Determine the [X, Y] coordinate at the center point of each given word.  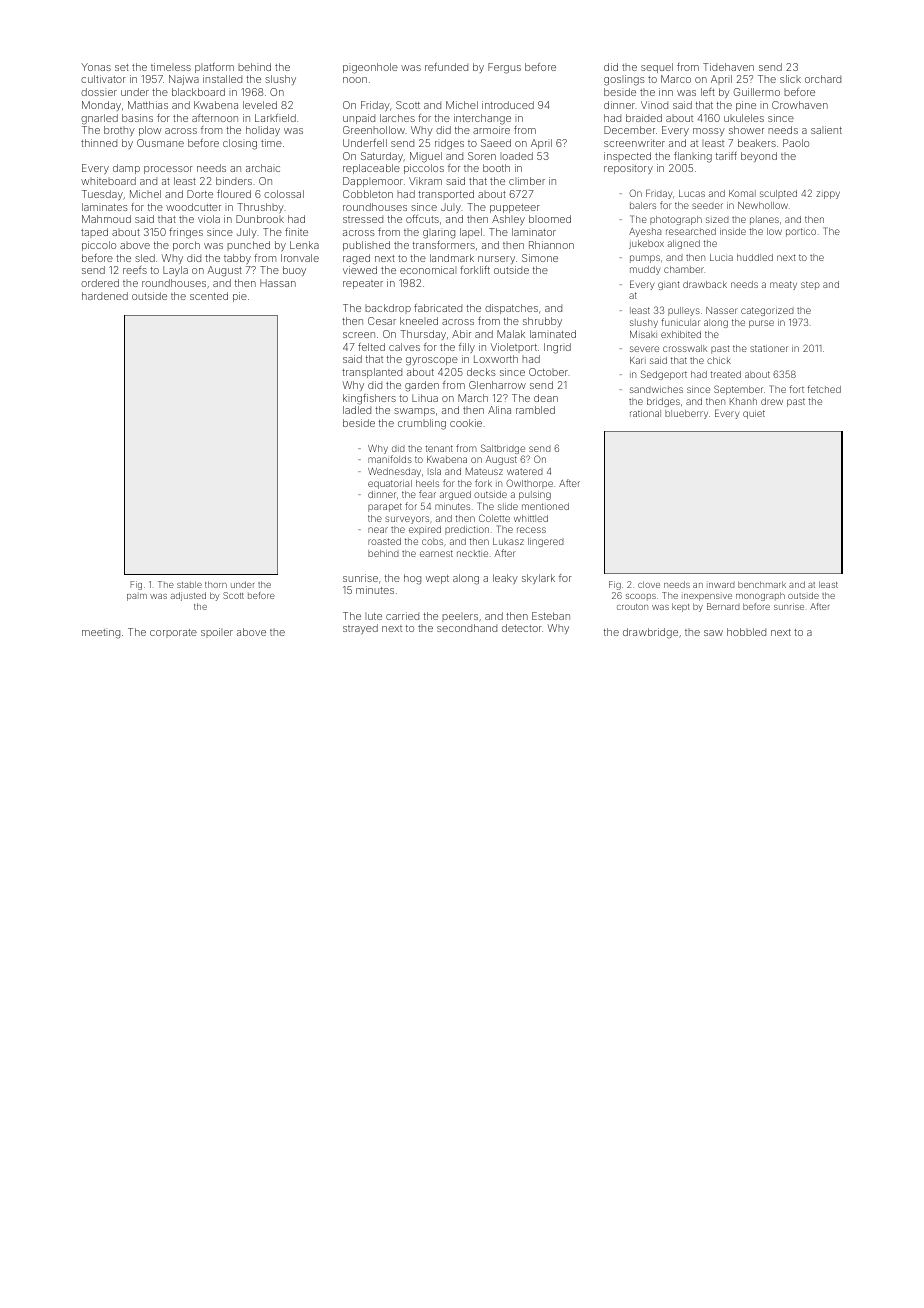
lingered [546, 542]
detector [522, 628]
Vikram [425, 181]
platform [214, 68]
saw [713, 633]
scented [209, 296]
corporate [173, 633]
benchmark [762, 584]
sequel [657, 68]
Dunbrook [260, 219]
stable [189, 584]
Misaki [643, 334]
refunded [446, 67]
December [629, 130]
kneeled [419, 321]
